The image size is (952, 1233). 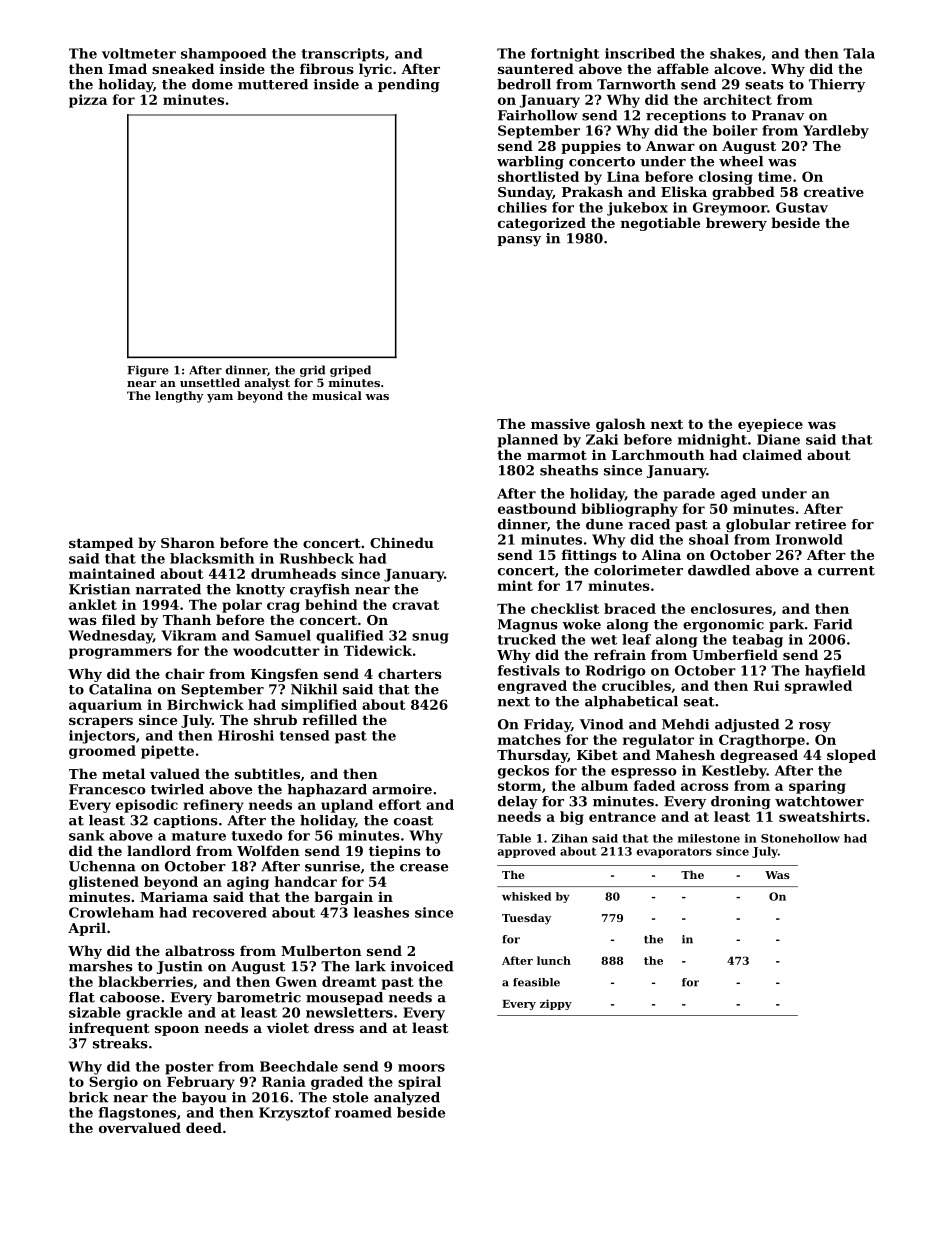 I want to click on sheaths, so click(x=569, y=470).
